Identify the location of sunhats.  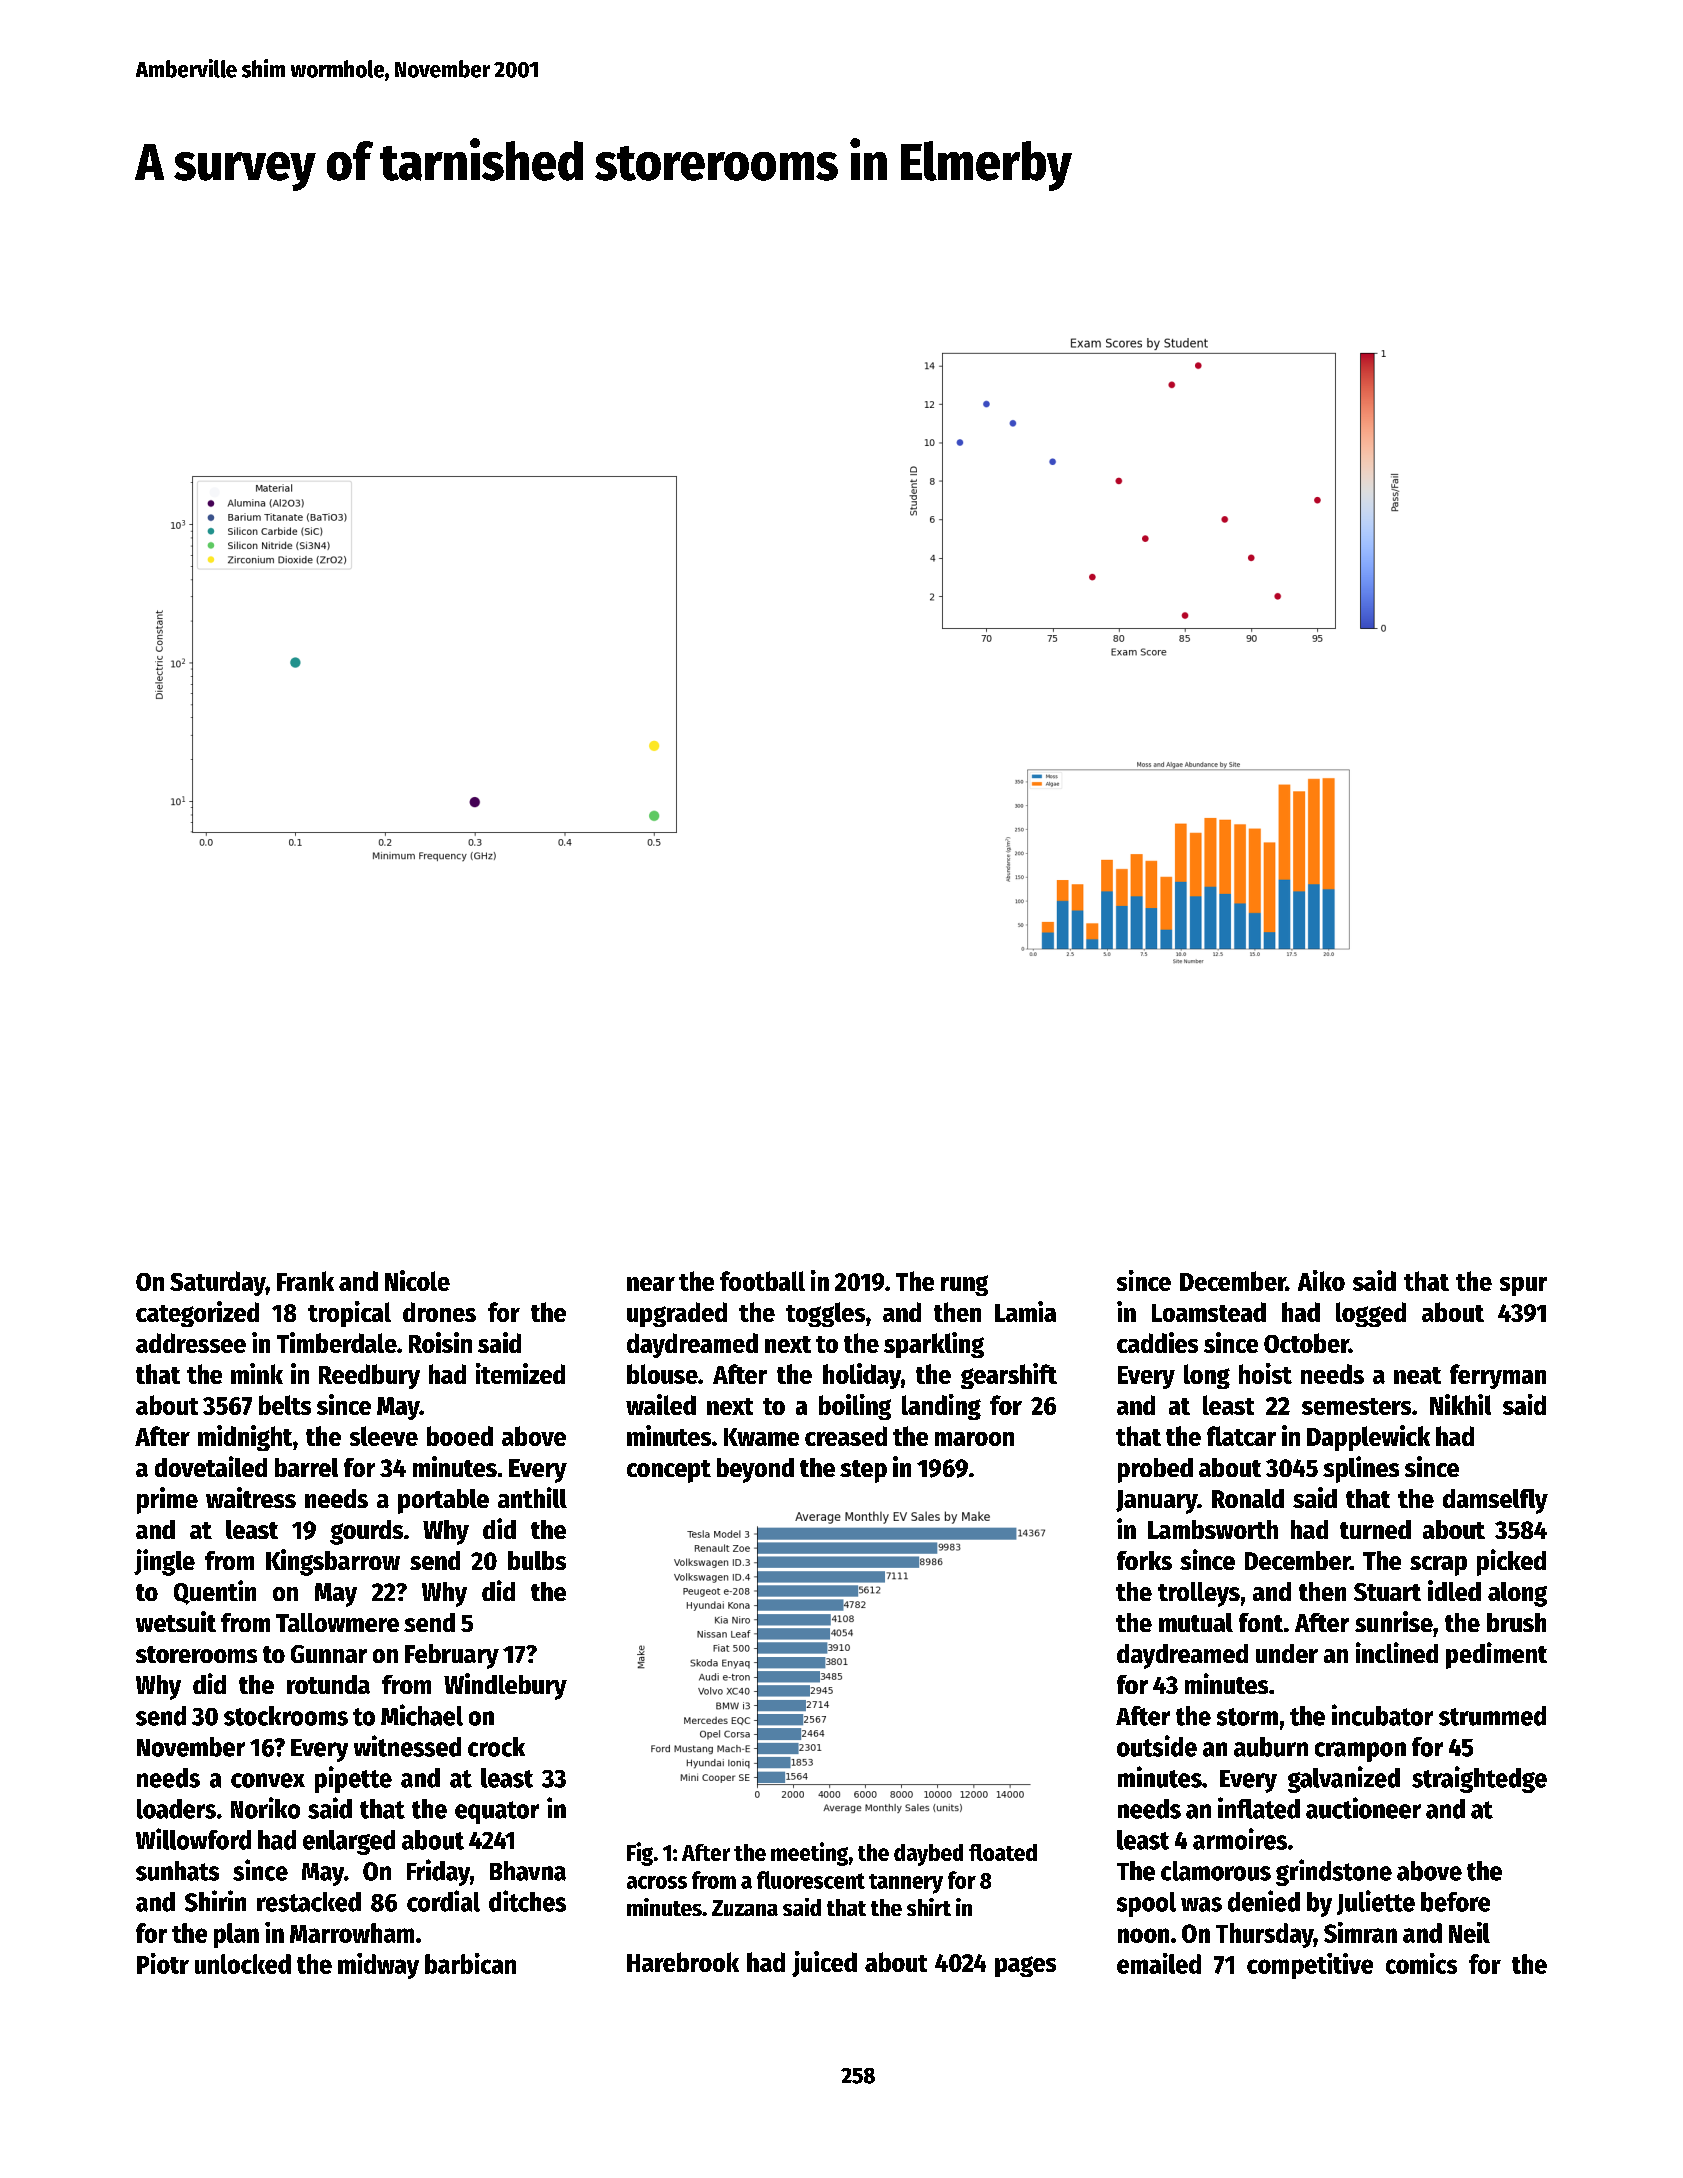
(177, 1871).
